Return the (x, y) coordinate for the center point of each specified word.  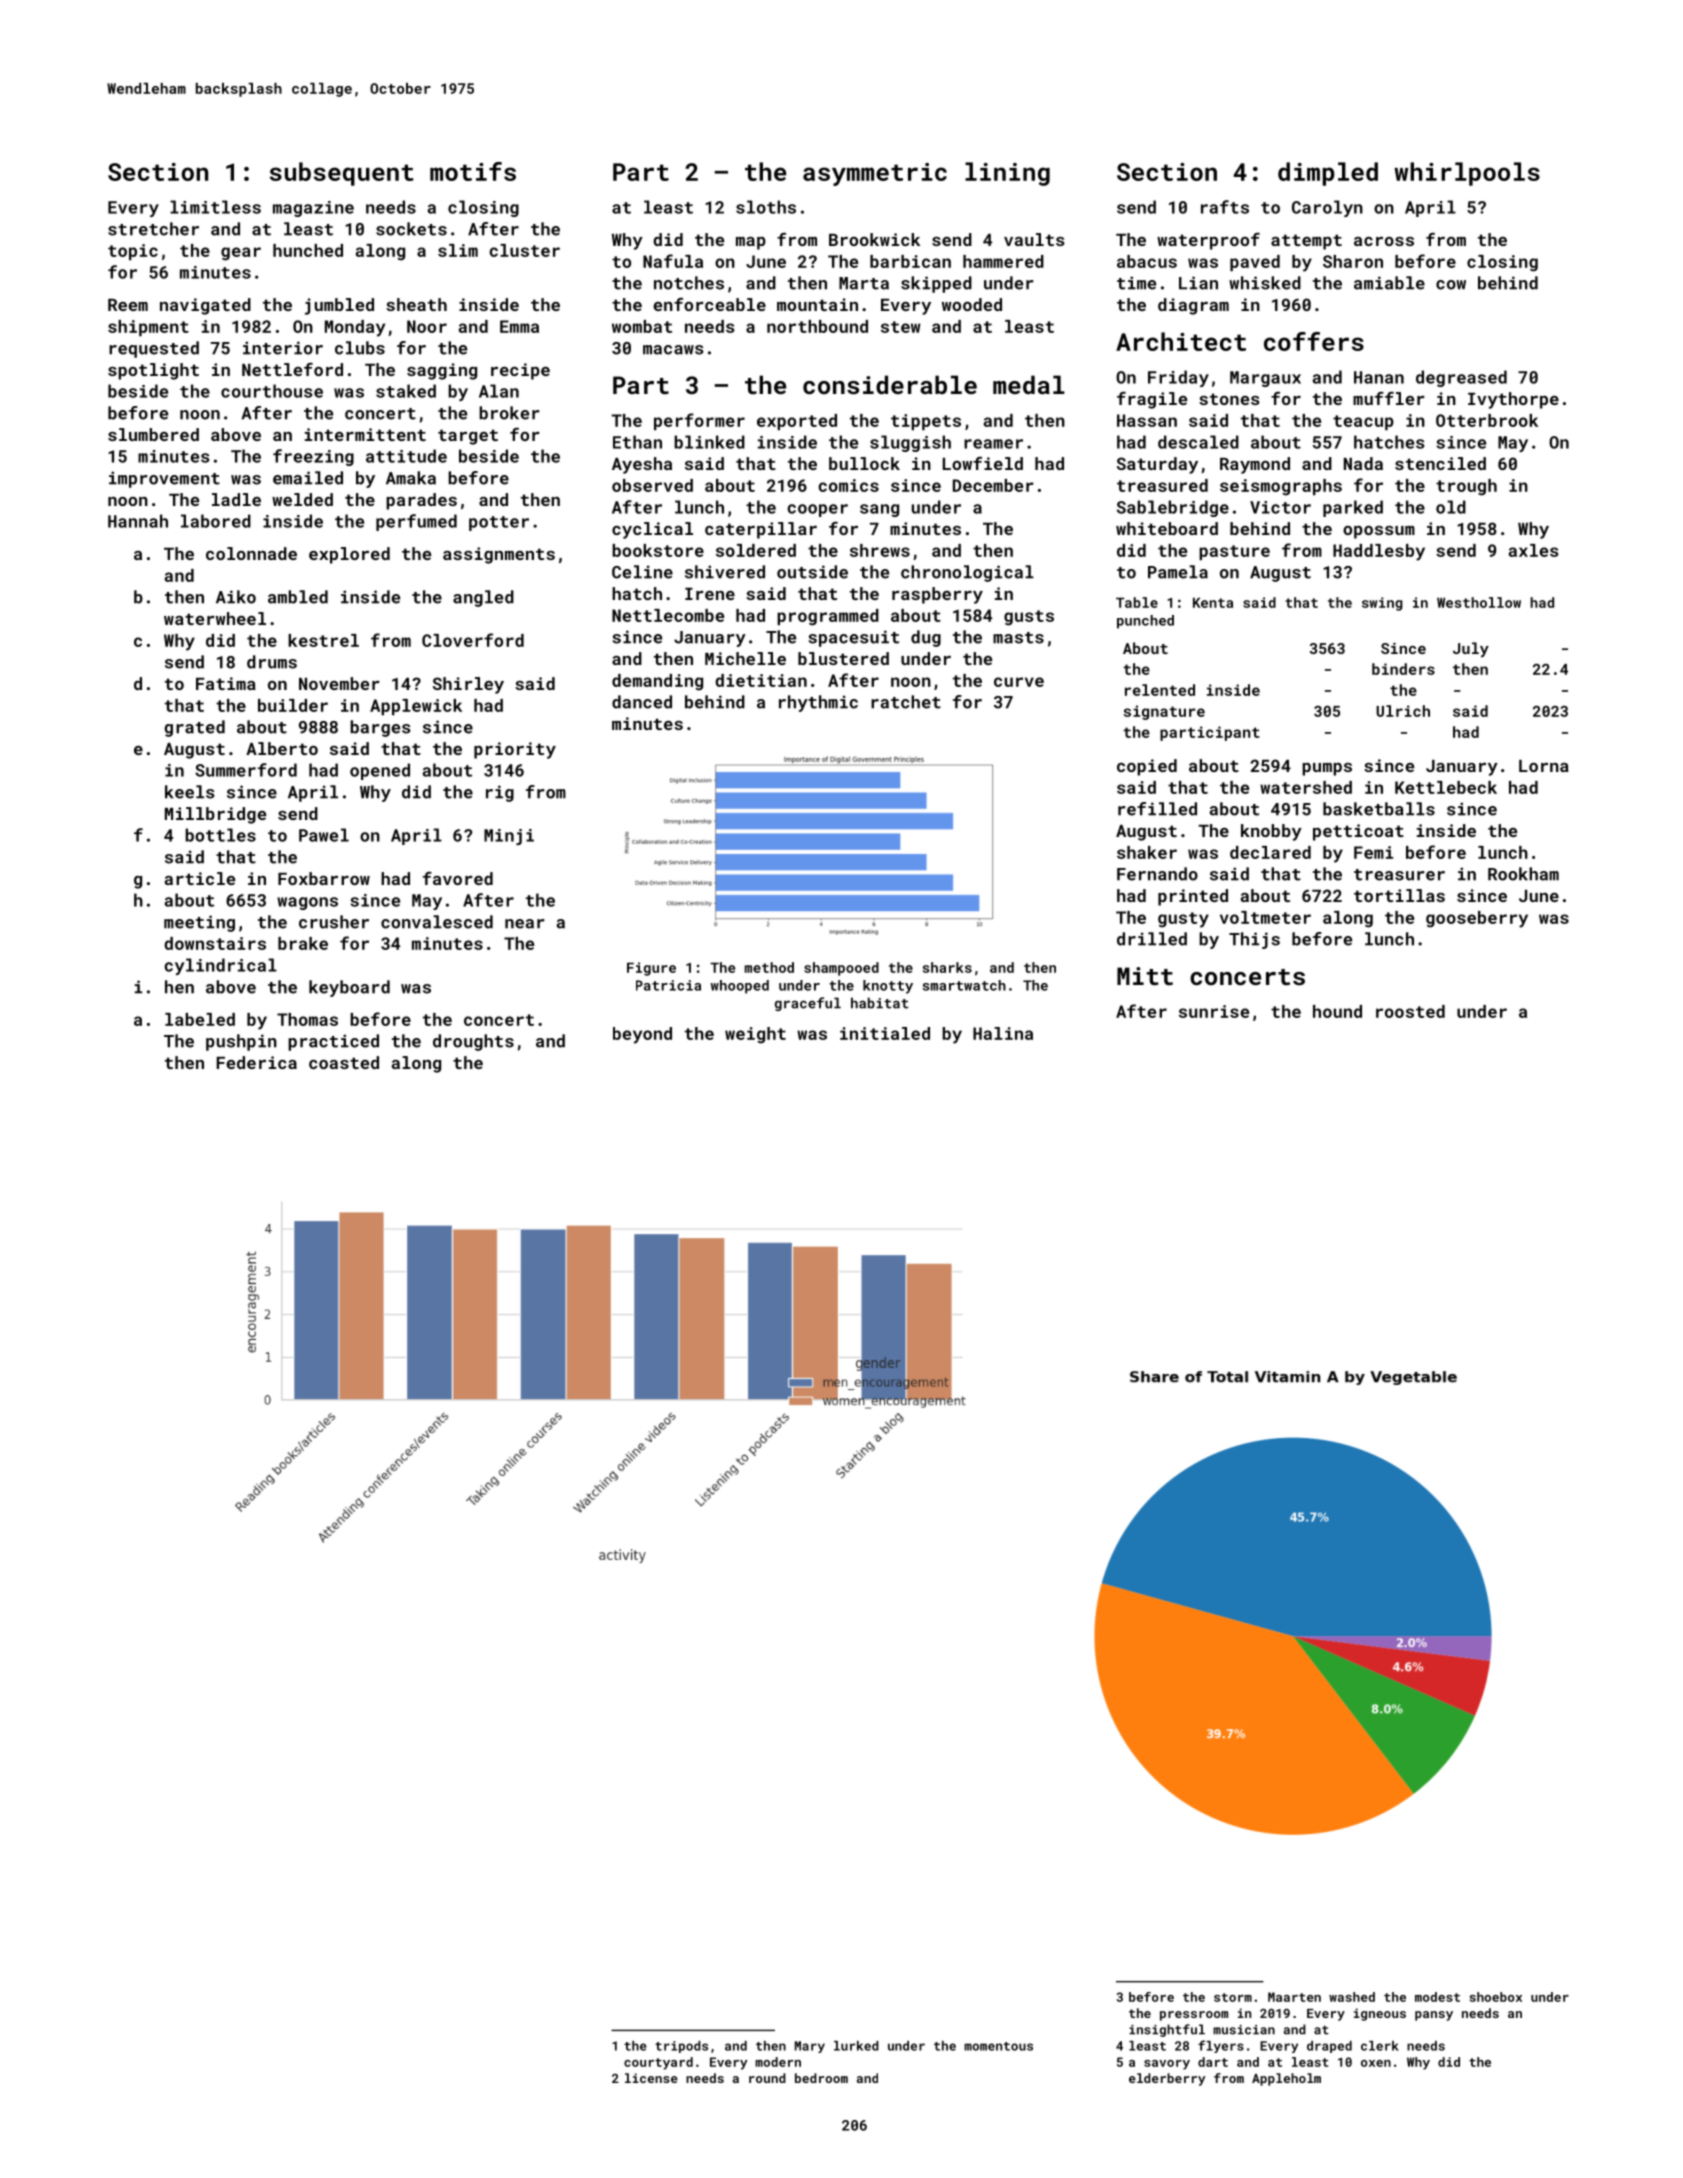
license (651, 2078)
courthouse (272, 391)
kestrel (323, 640)
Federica (257, 1062)
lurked (856, 2046)
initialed (885, 1033)
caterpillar (761, 530)
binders (1403, 669)
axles (1534, 550)
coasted (344, 1062)
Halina (1003, 1033)
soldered (756, 550)
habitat (880, 1003)
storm (1233, 1997)
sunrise (1214, 1011)
